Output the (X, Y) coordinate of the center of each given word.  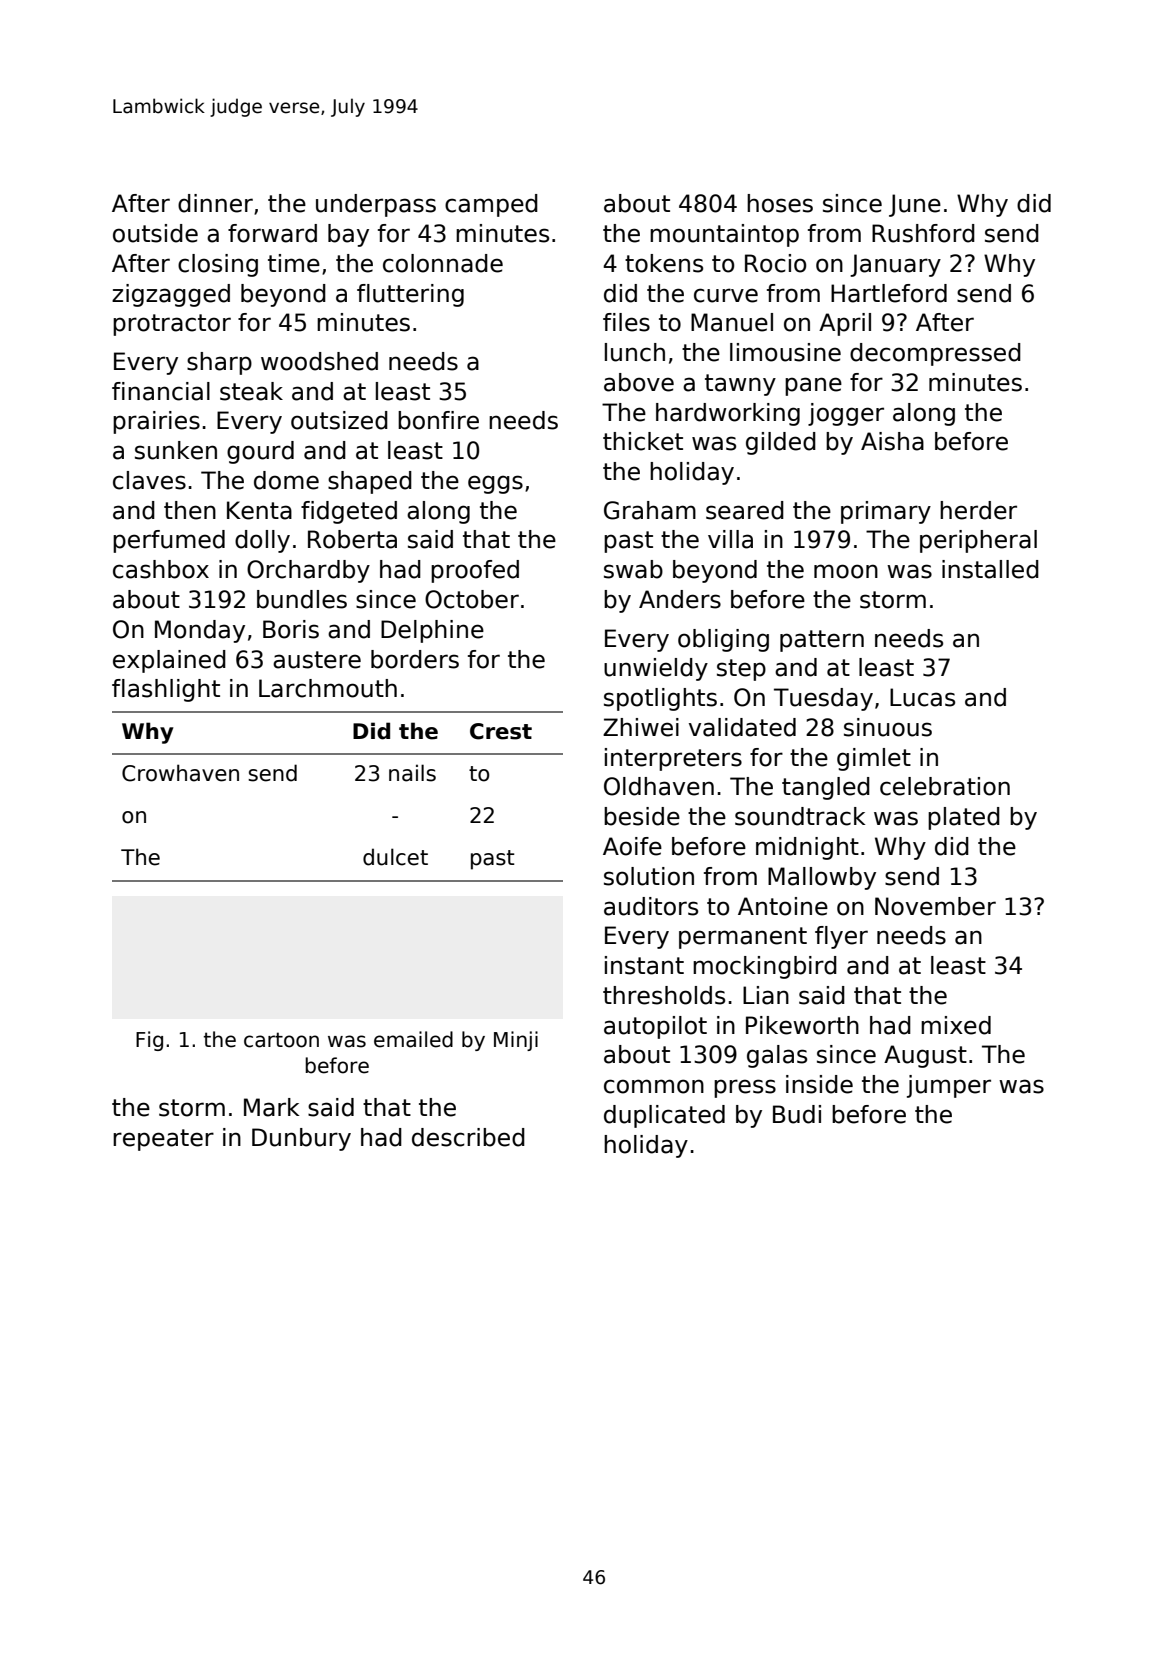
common (654, 1086)
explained (169, 661)
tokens (664, 263)
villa (730, 539)
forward (272, 233)
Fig (149, 1041)
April (845, 324)
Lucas (922, 697)
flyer (841, 937)
